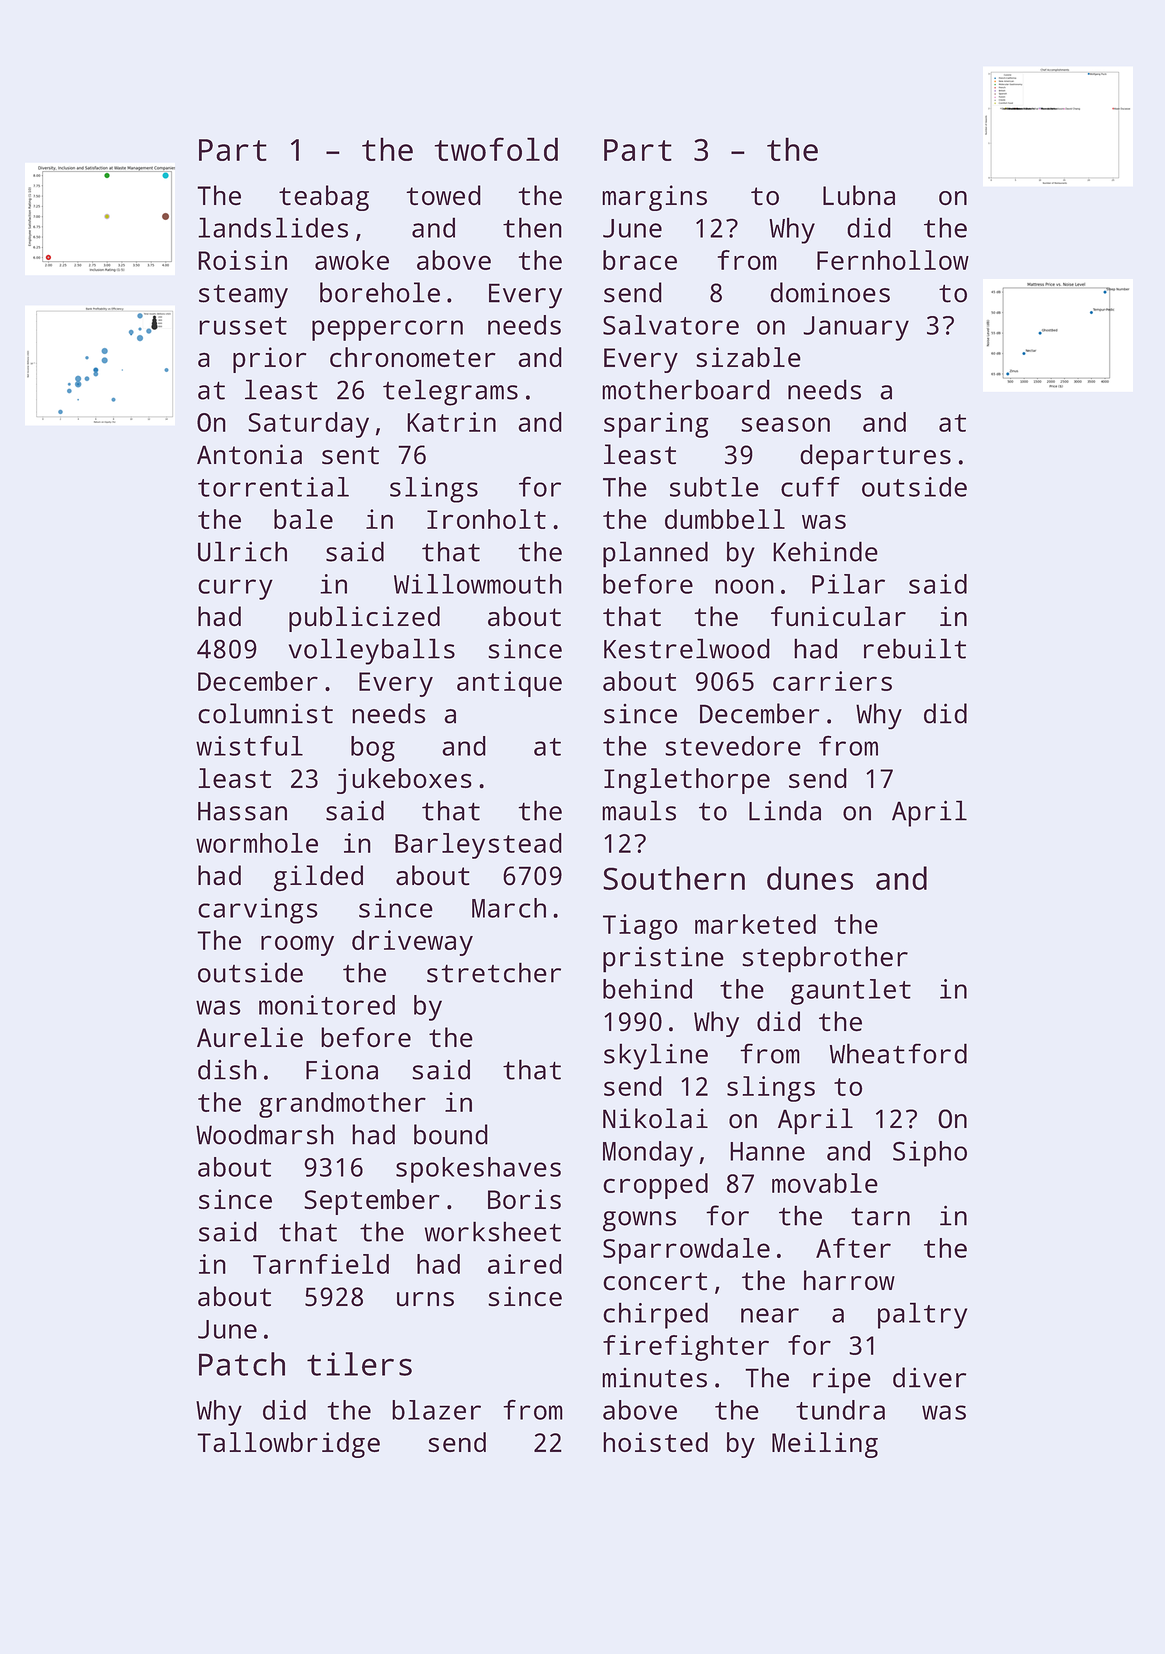 Image resolution: width=1165 pixels, height=1654 pixels. Describe the element at coordinates (494, 972) in the image. I see `stretcher` at that location.
